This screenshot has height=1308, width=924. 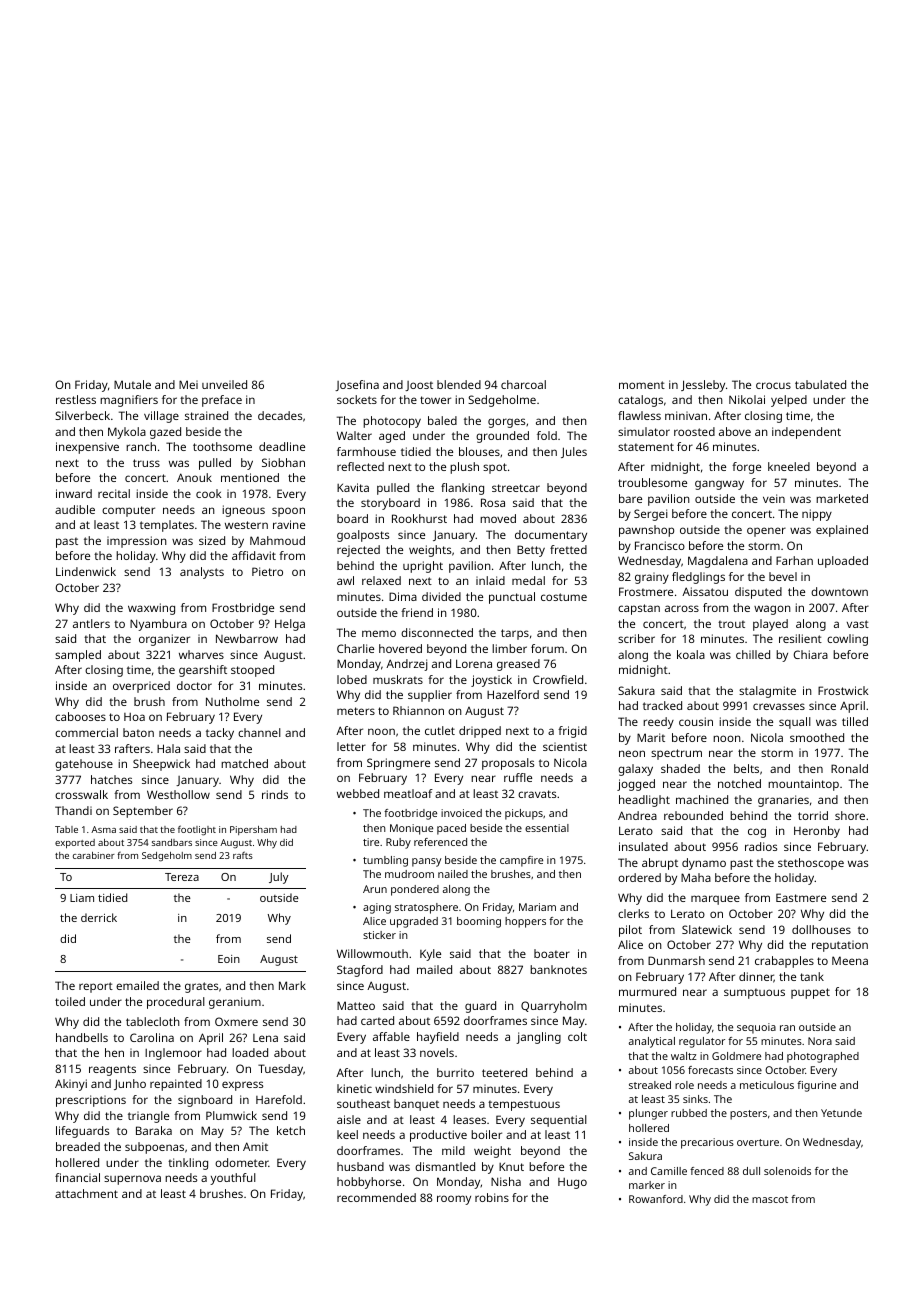 I want to click on charcoal, so click(x=523, y=384).
